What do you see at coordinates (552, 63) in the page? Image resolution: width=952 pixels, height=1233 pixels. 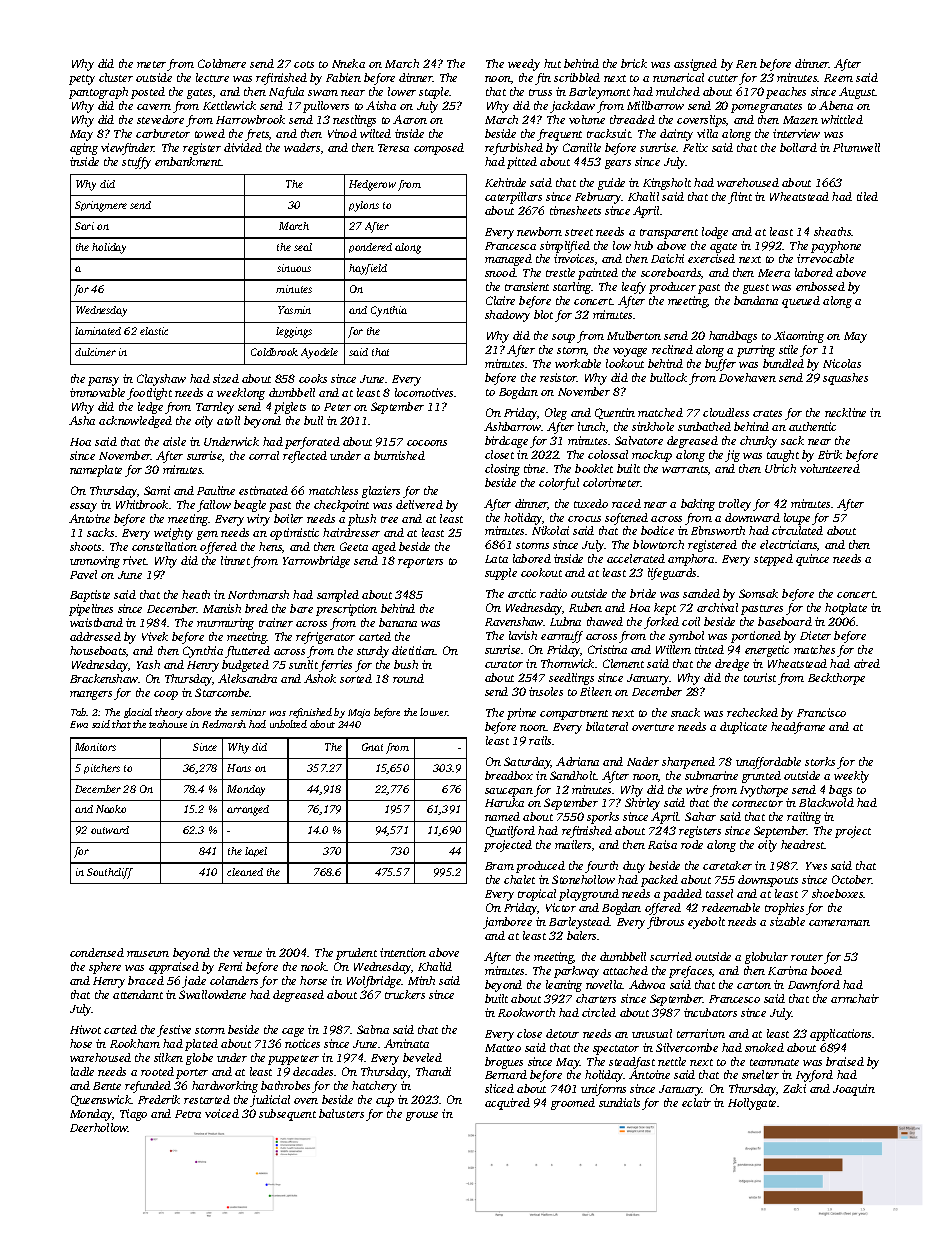 I see `hut` at bounding box center [552, 63].
